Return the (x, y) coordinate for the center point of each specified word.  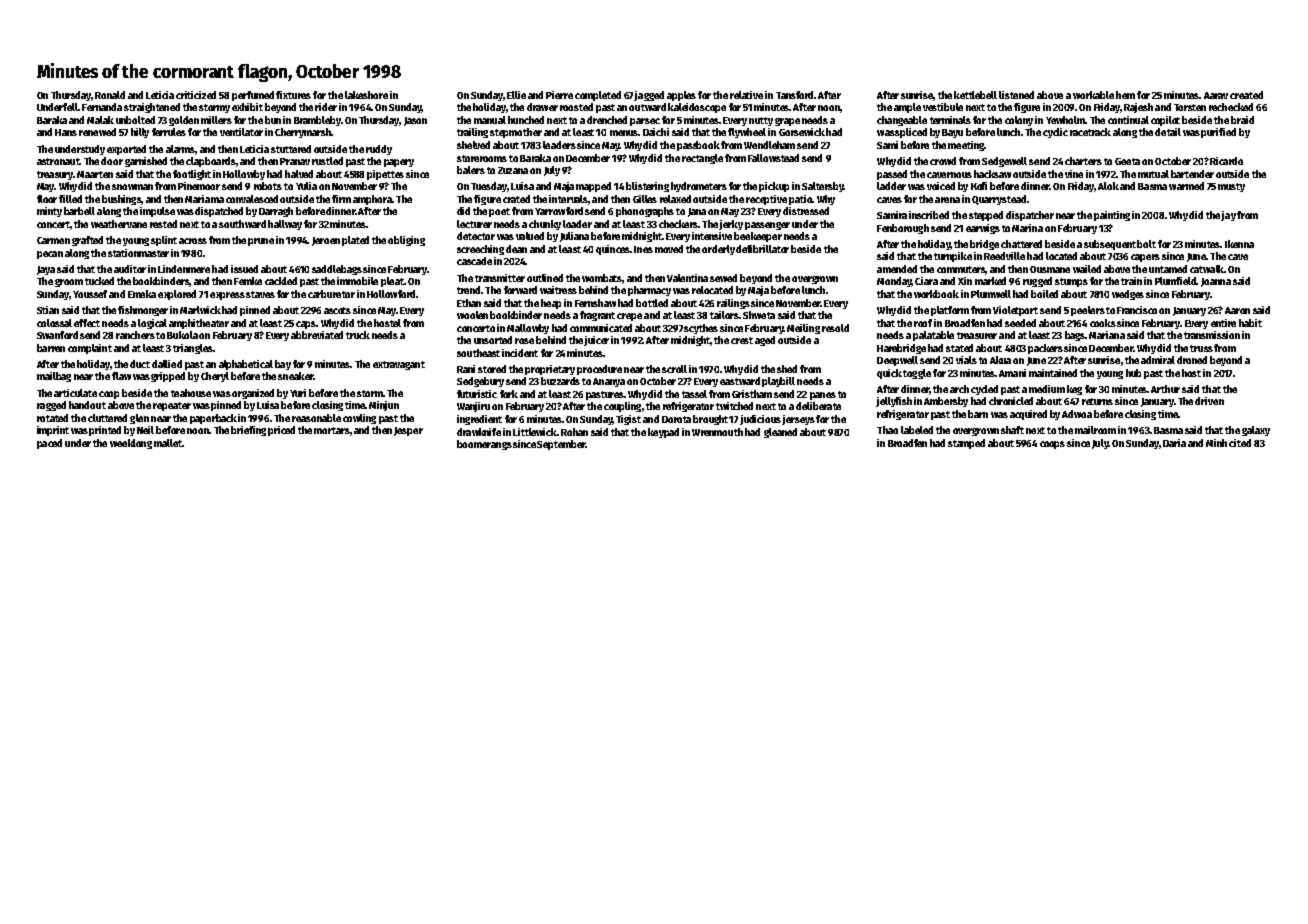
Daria (1174, 443)
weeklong (131, 444)
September (561, 445)
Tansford (794, 95)
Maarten (95, 174)
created (1246, 95)
